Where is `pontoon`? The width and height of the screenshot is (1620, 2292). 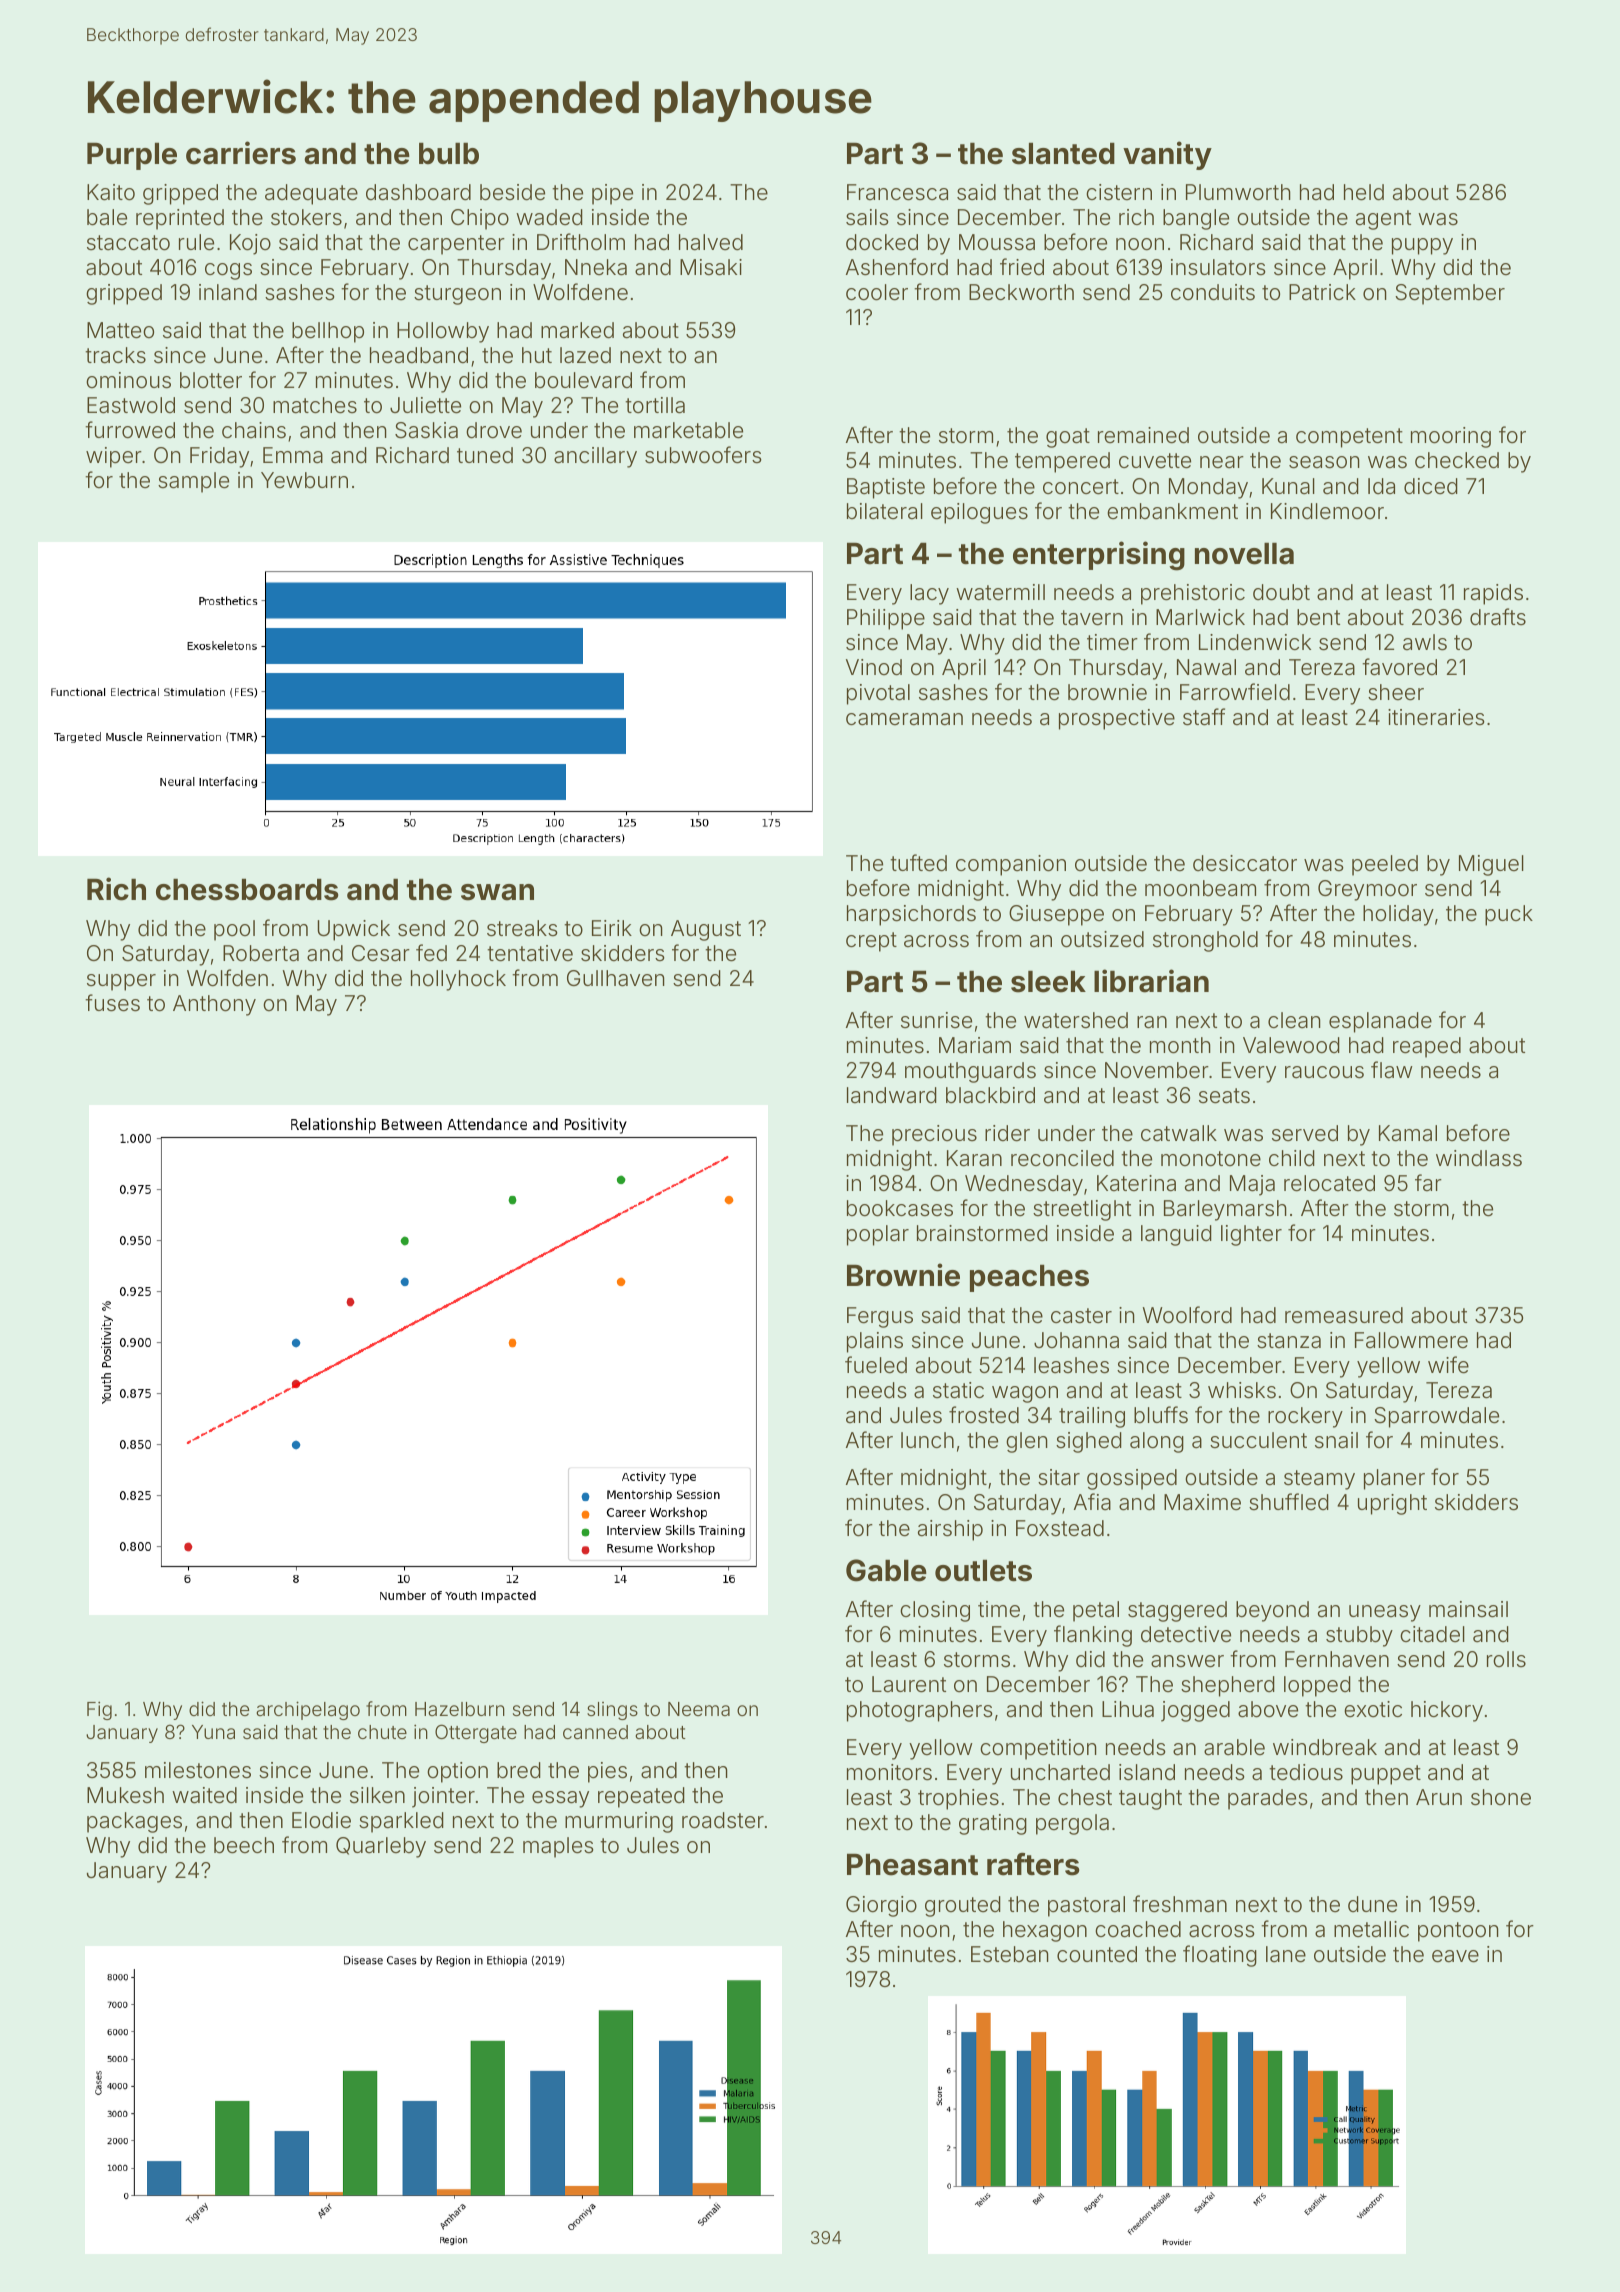
pontoon is located at coordinates (1458, 1932).
